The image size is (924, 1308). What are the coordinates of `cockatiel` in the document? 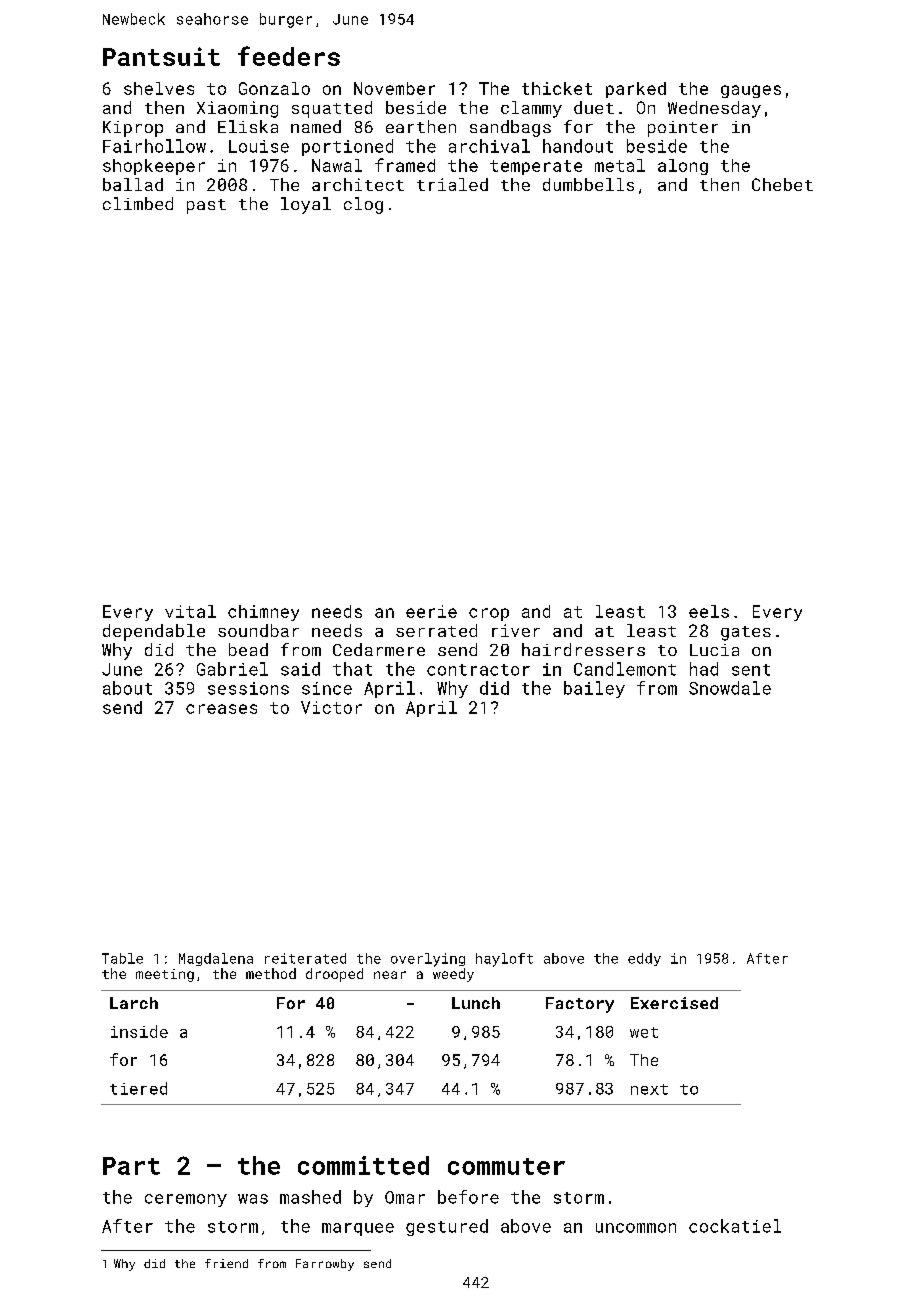 It's located at (735, 1226).
